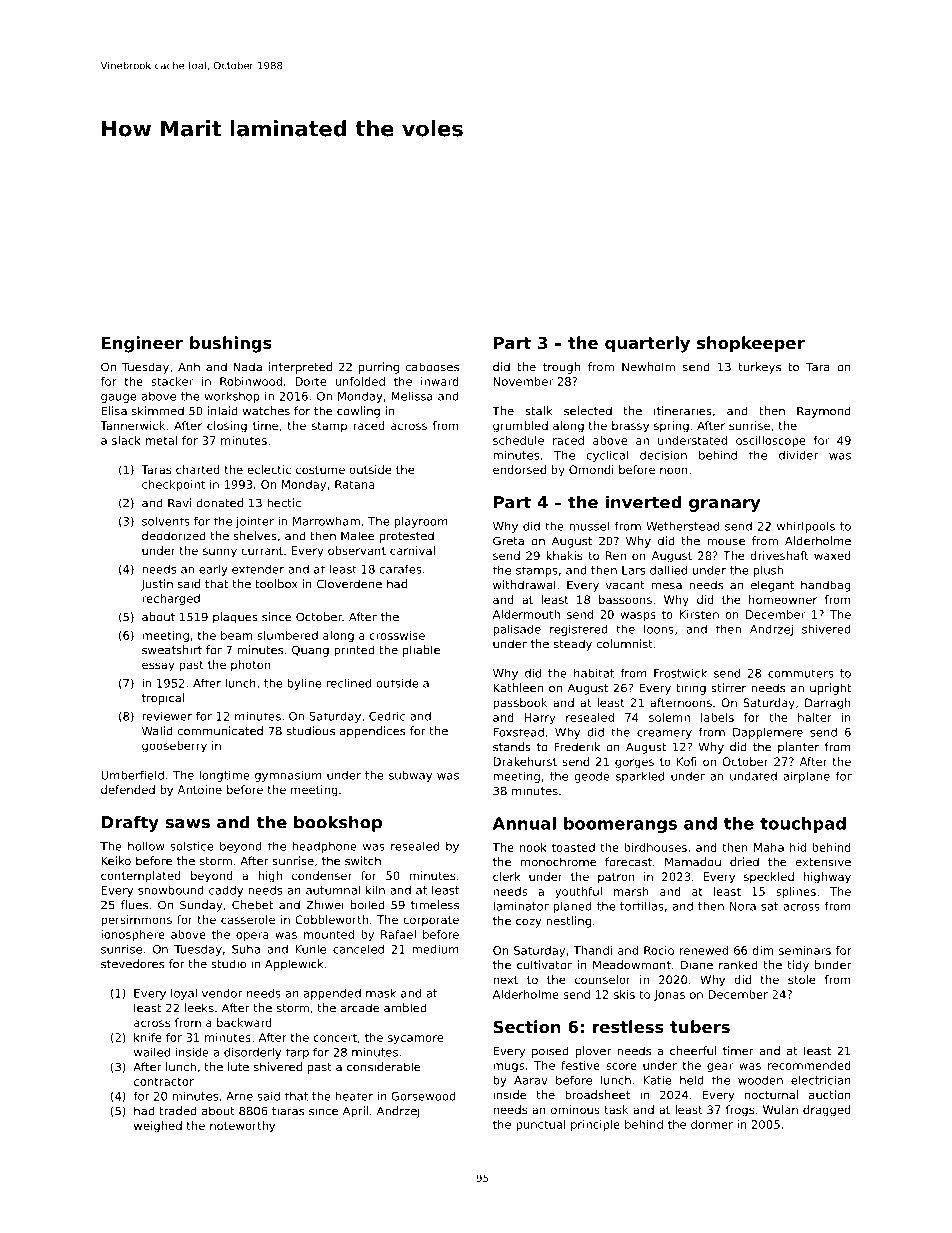 The width and height of the image is (952, 1233). I want to click on gear, so click(720, 1067).
